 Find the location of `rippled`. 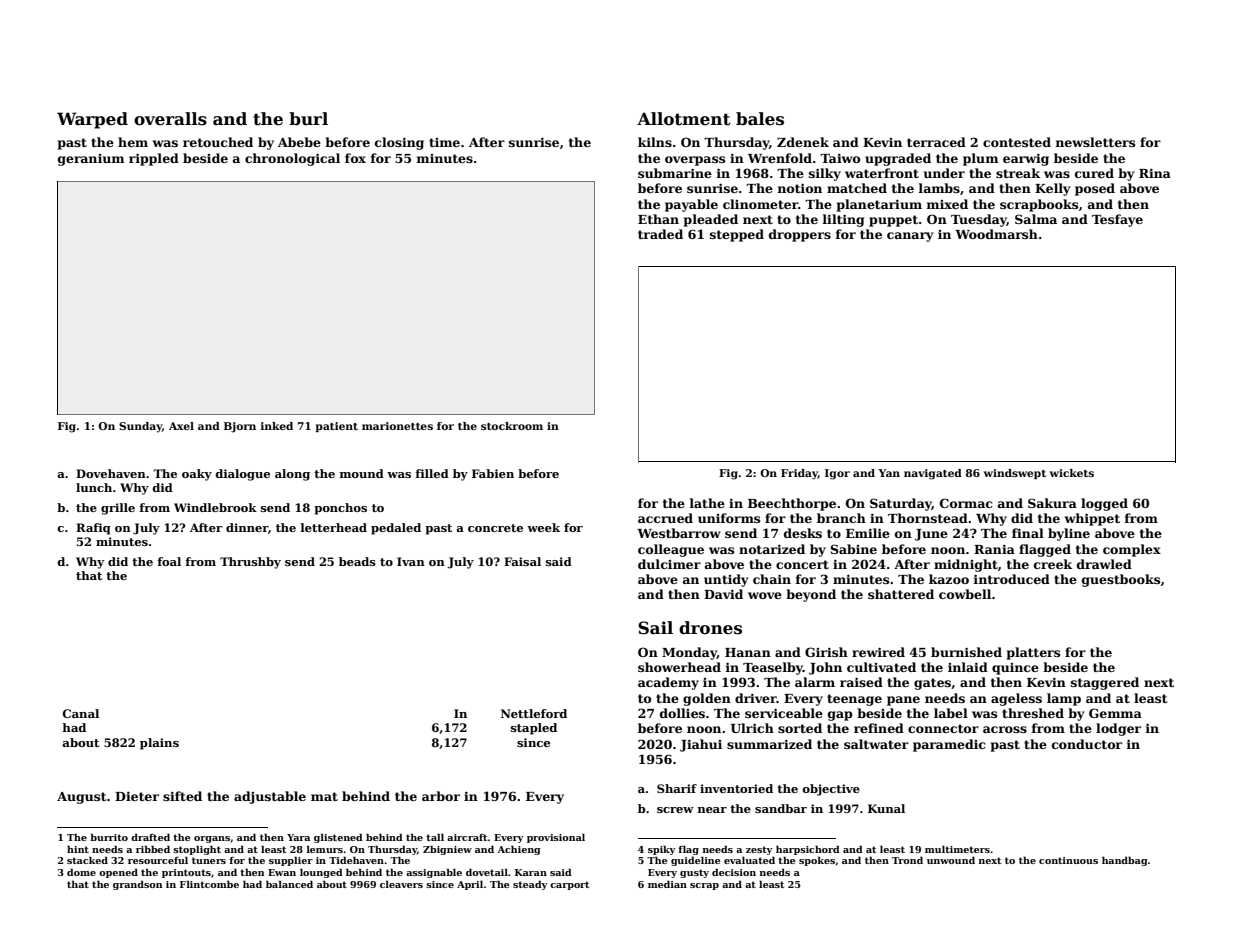

rippled is located at coordinates (154, 159).
